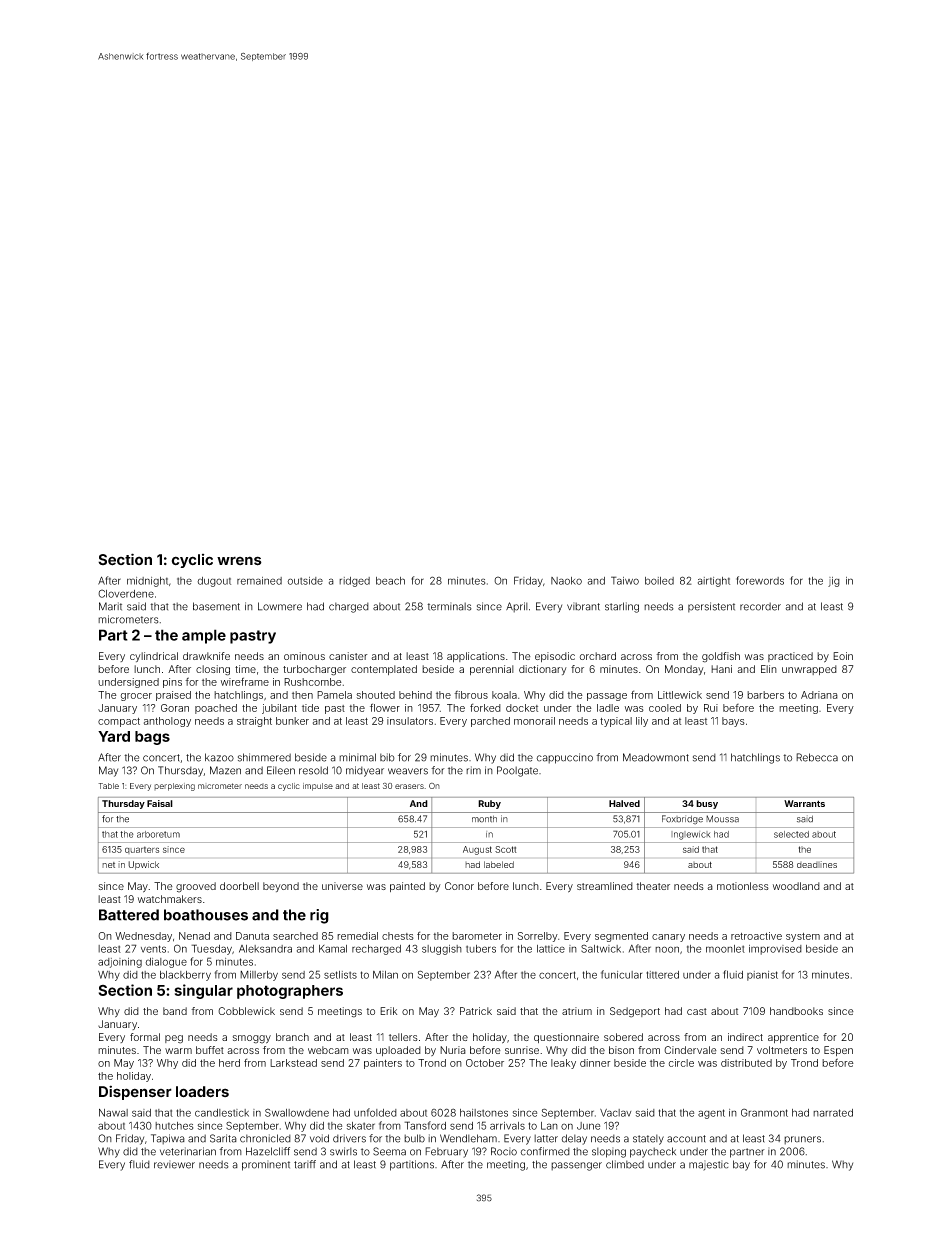  I want to click on flower, so click(385, 707).
